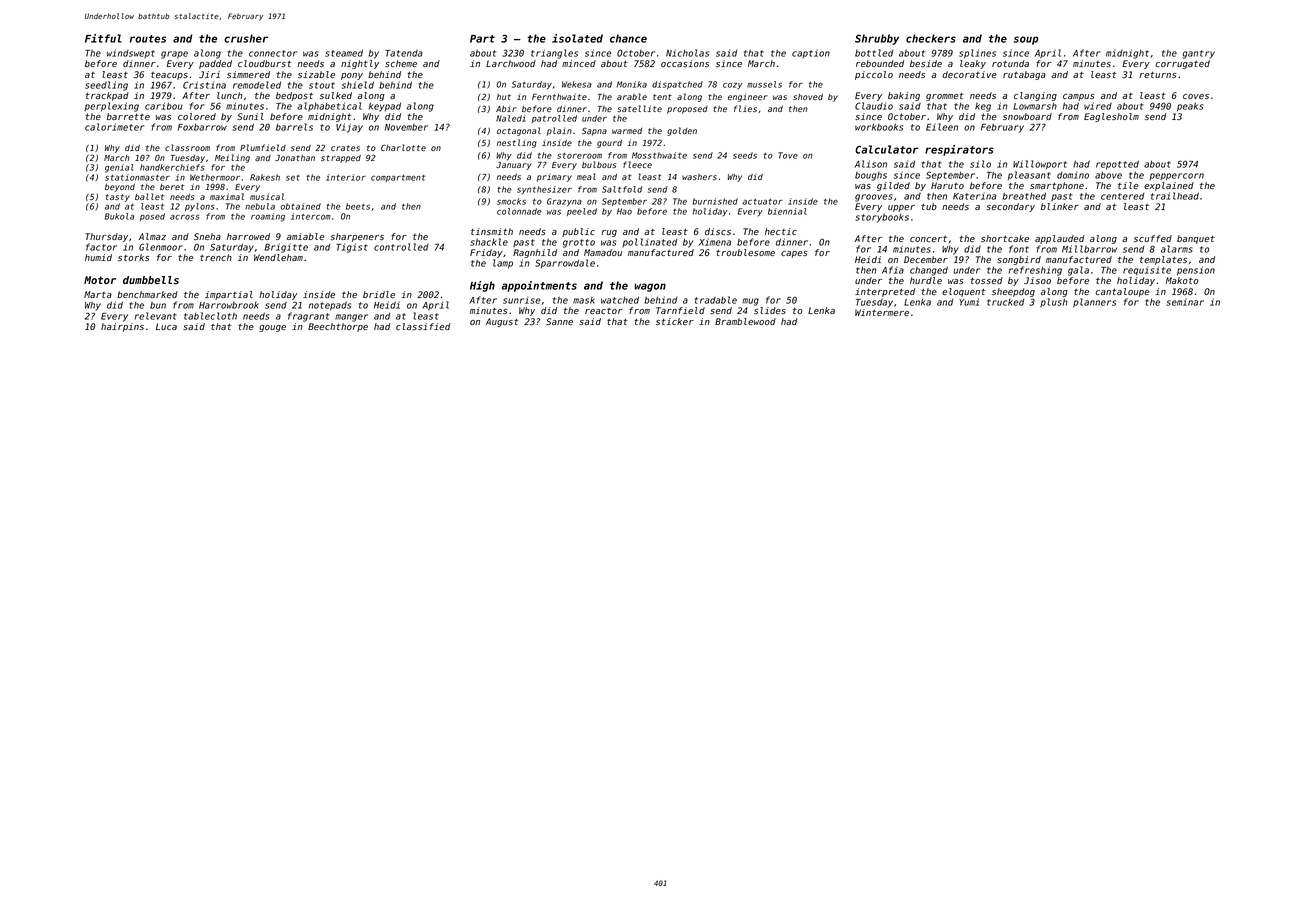 Image resolution: width=1308 pixels, height=924 pixels. I want to click on wagon, so click(650, 287).
